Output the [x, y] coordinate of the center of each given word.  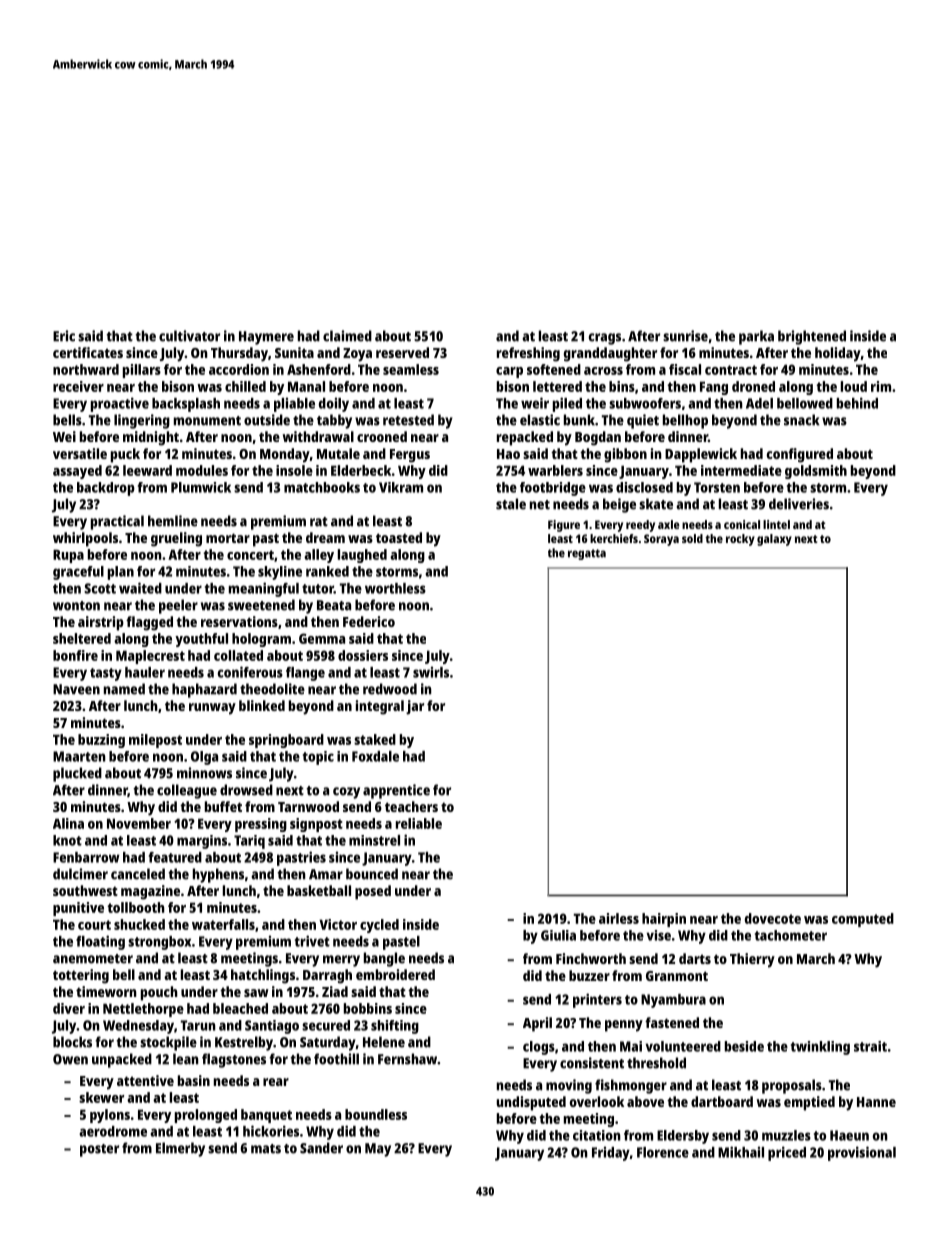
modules [202, 470]
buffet [223, 806]
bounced [372, 874]
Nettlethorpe [143, 1010]
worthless [395, 588]
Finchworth [591, 958]
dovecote [773, 918]
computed [863, 920]
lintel [776, 524]
